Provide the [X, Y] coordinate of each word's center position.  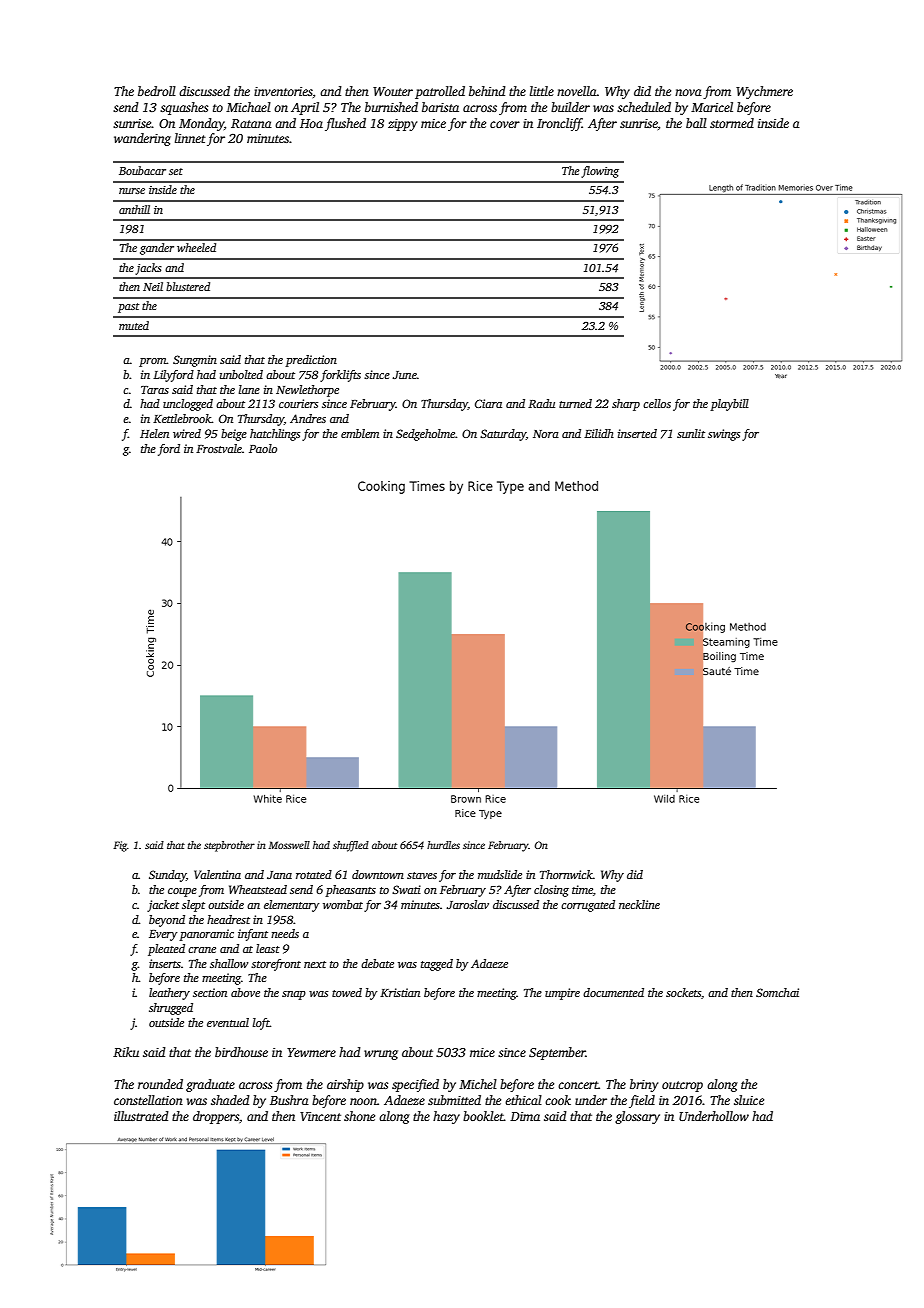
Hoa [311, 123]
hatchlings [275, 435]
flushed [345, 124]
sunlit [691, 433]
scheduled [644, 107]
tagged [437, 965]
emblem [360, 433]
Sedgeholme [425, 435]
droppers [216, 1117]
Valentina [217, 874]
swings [724, 435]
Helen [154, 433]
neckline [639, 904]
